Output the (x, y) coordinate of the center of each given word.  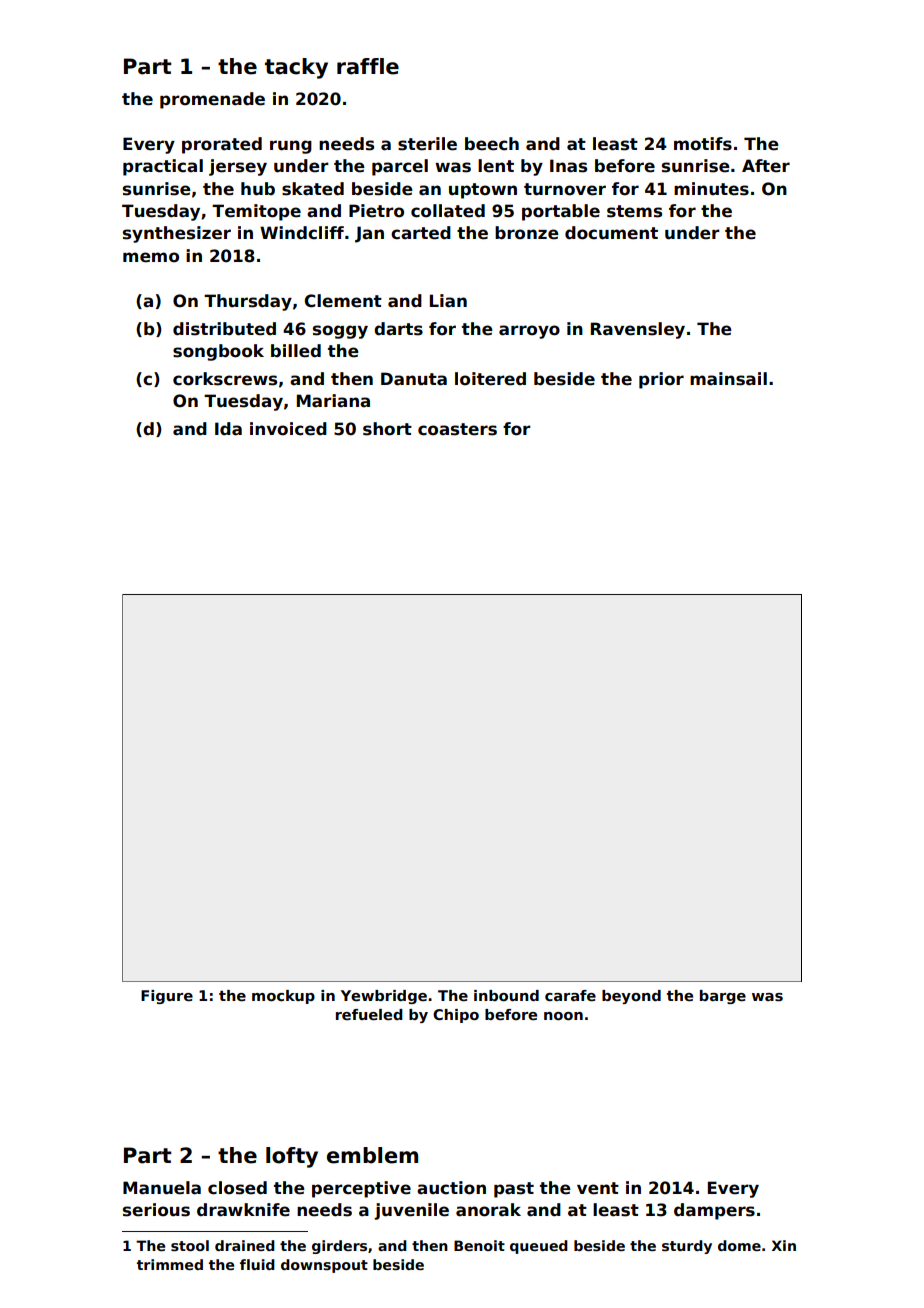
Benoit (479, 1245)
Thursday (248, 302)
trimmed (170, 1264)
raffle (368, 66)
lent (496, 166)
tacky (296, 68)
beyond (631, 997)
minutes (711, 189)
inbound (506, 995)
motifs (703, 144)
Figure (167, 997)
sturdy (687, 1247)
